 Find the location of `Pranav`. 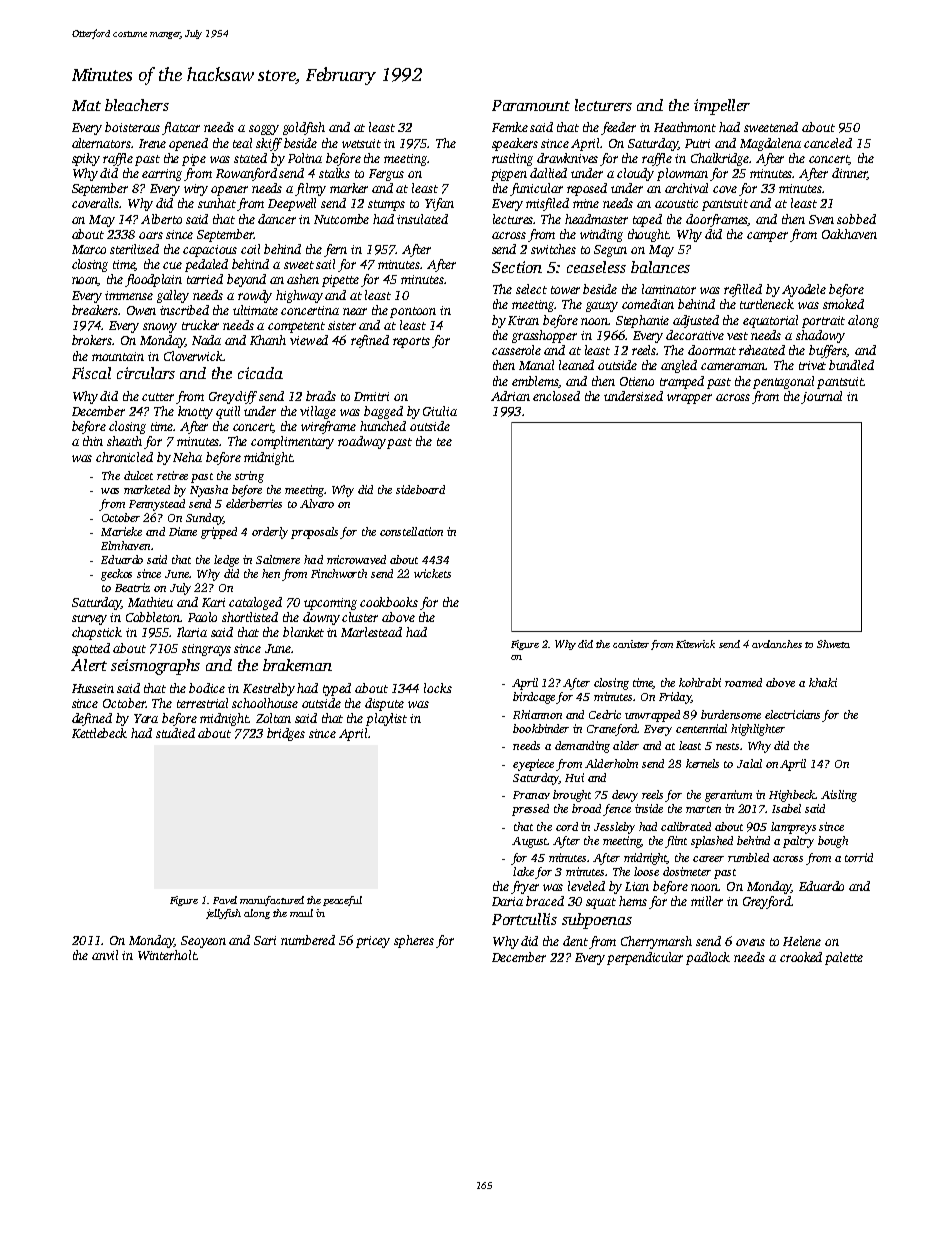

Pranav is located at coordinates (531, 795).
